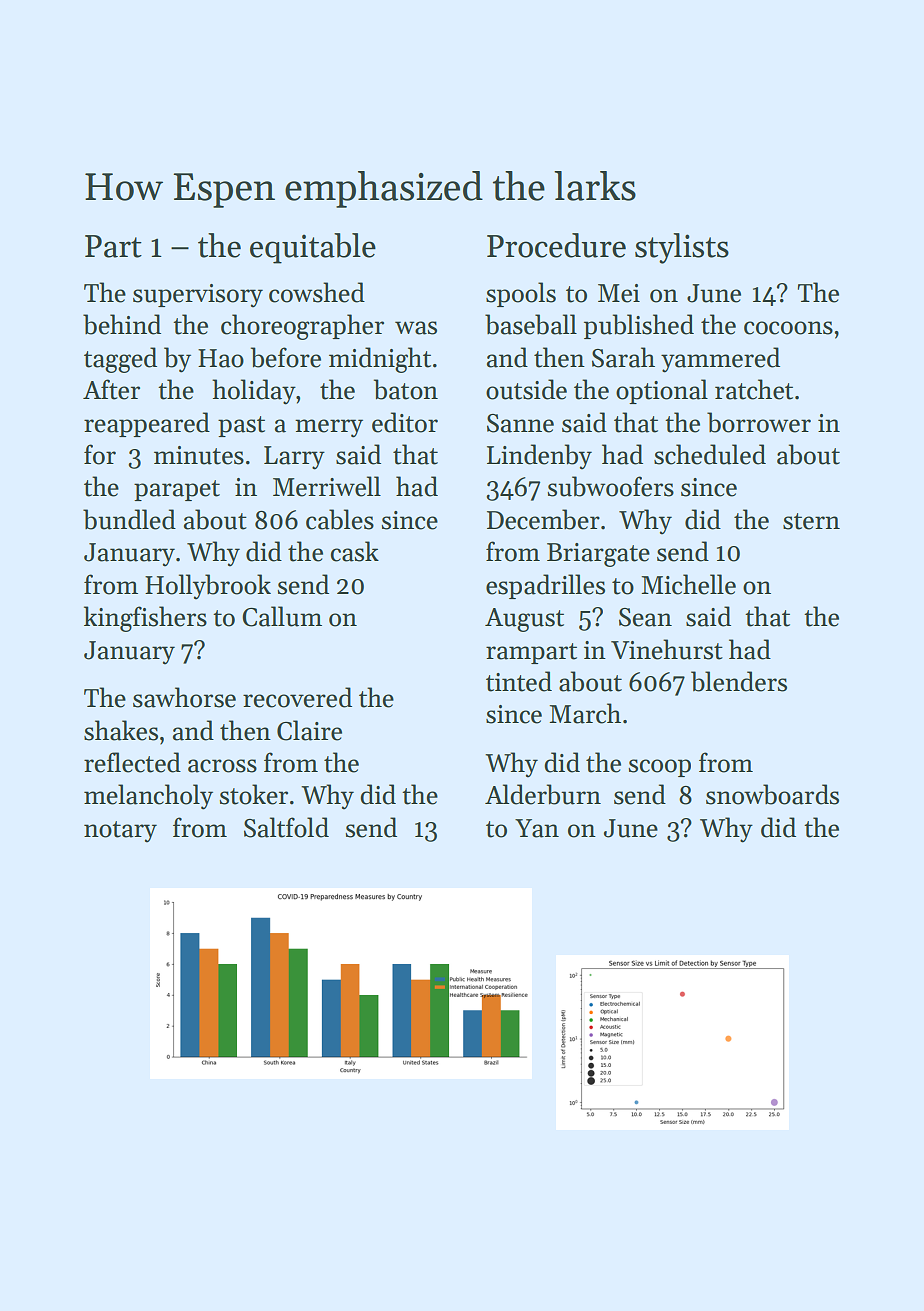  I want to click on stylists, so click(682, 248).
